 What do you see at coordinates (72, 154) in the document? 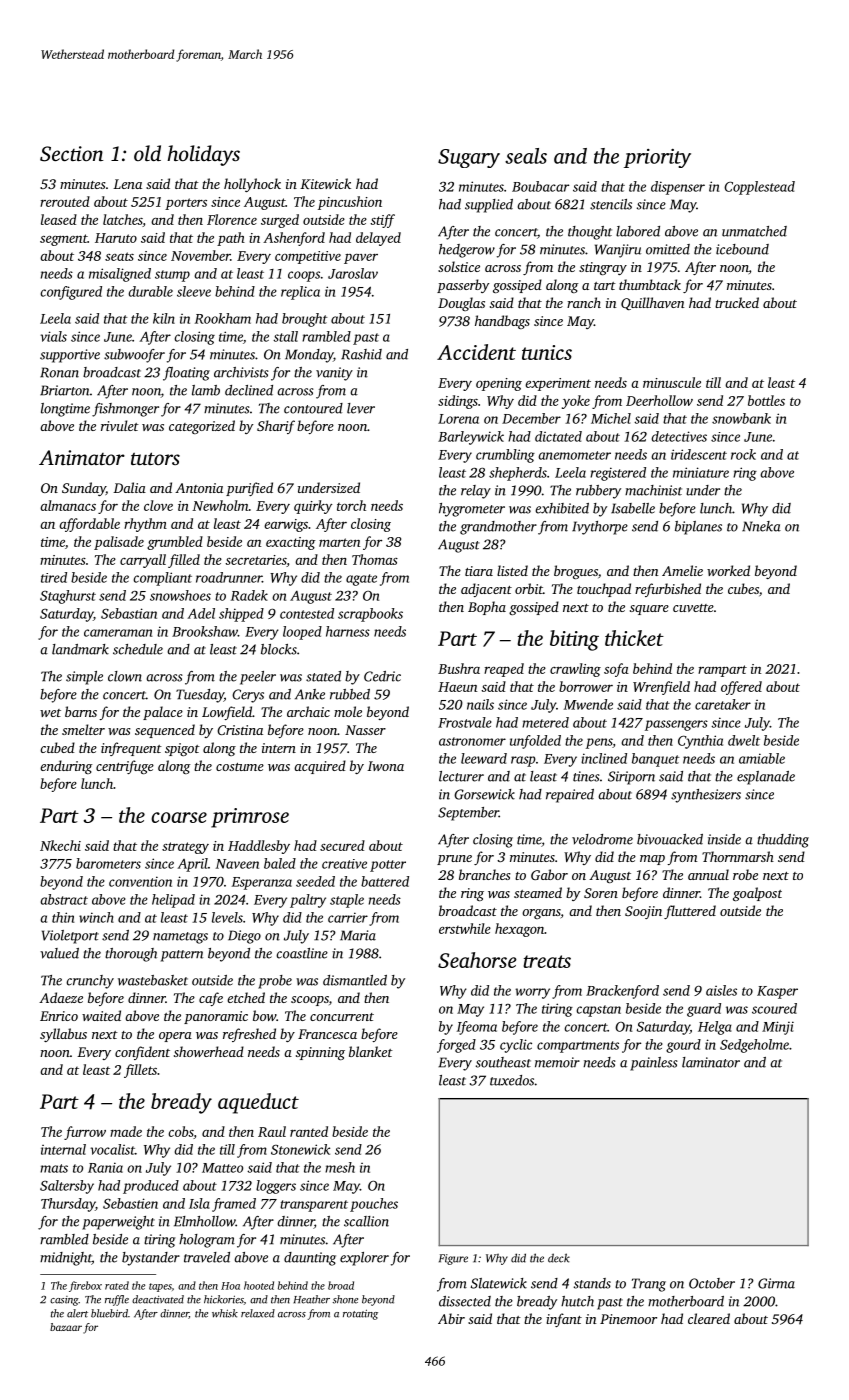
I see `Section` at bounding box center [72, 154].
